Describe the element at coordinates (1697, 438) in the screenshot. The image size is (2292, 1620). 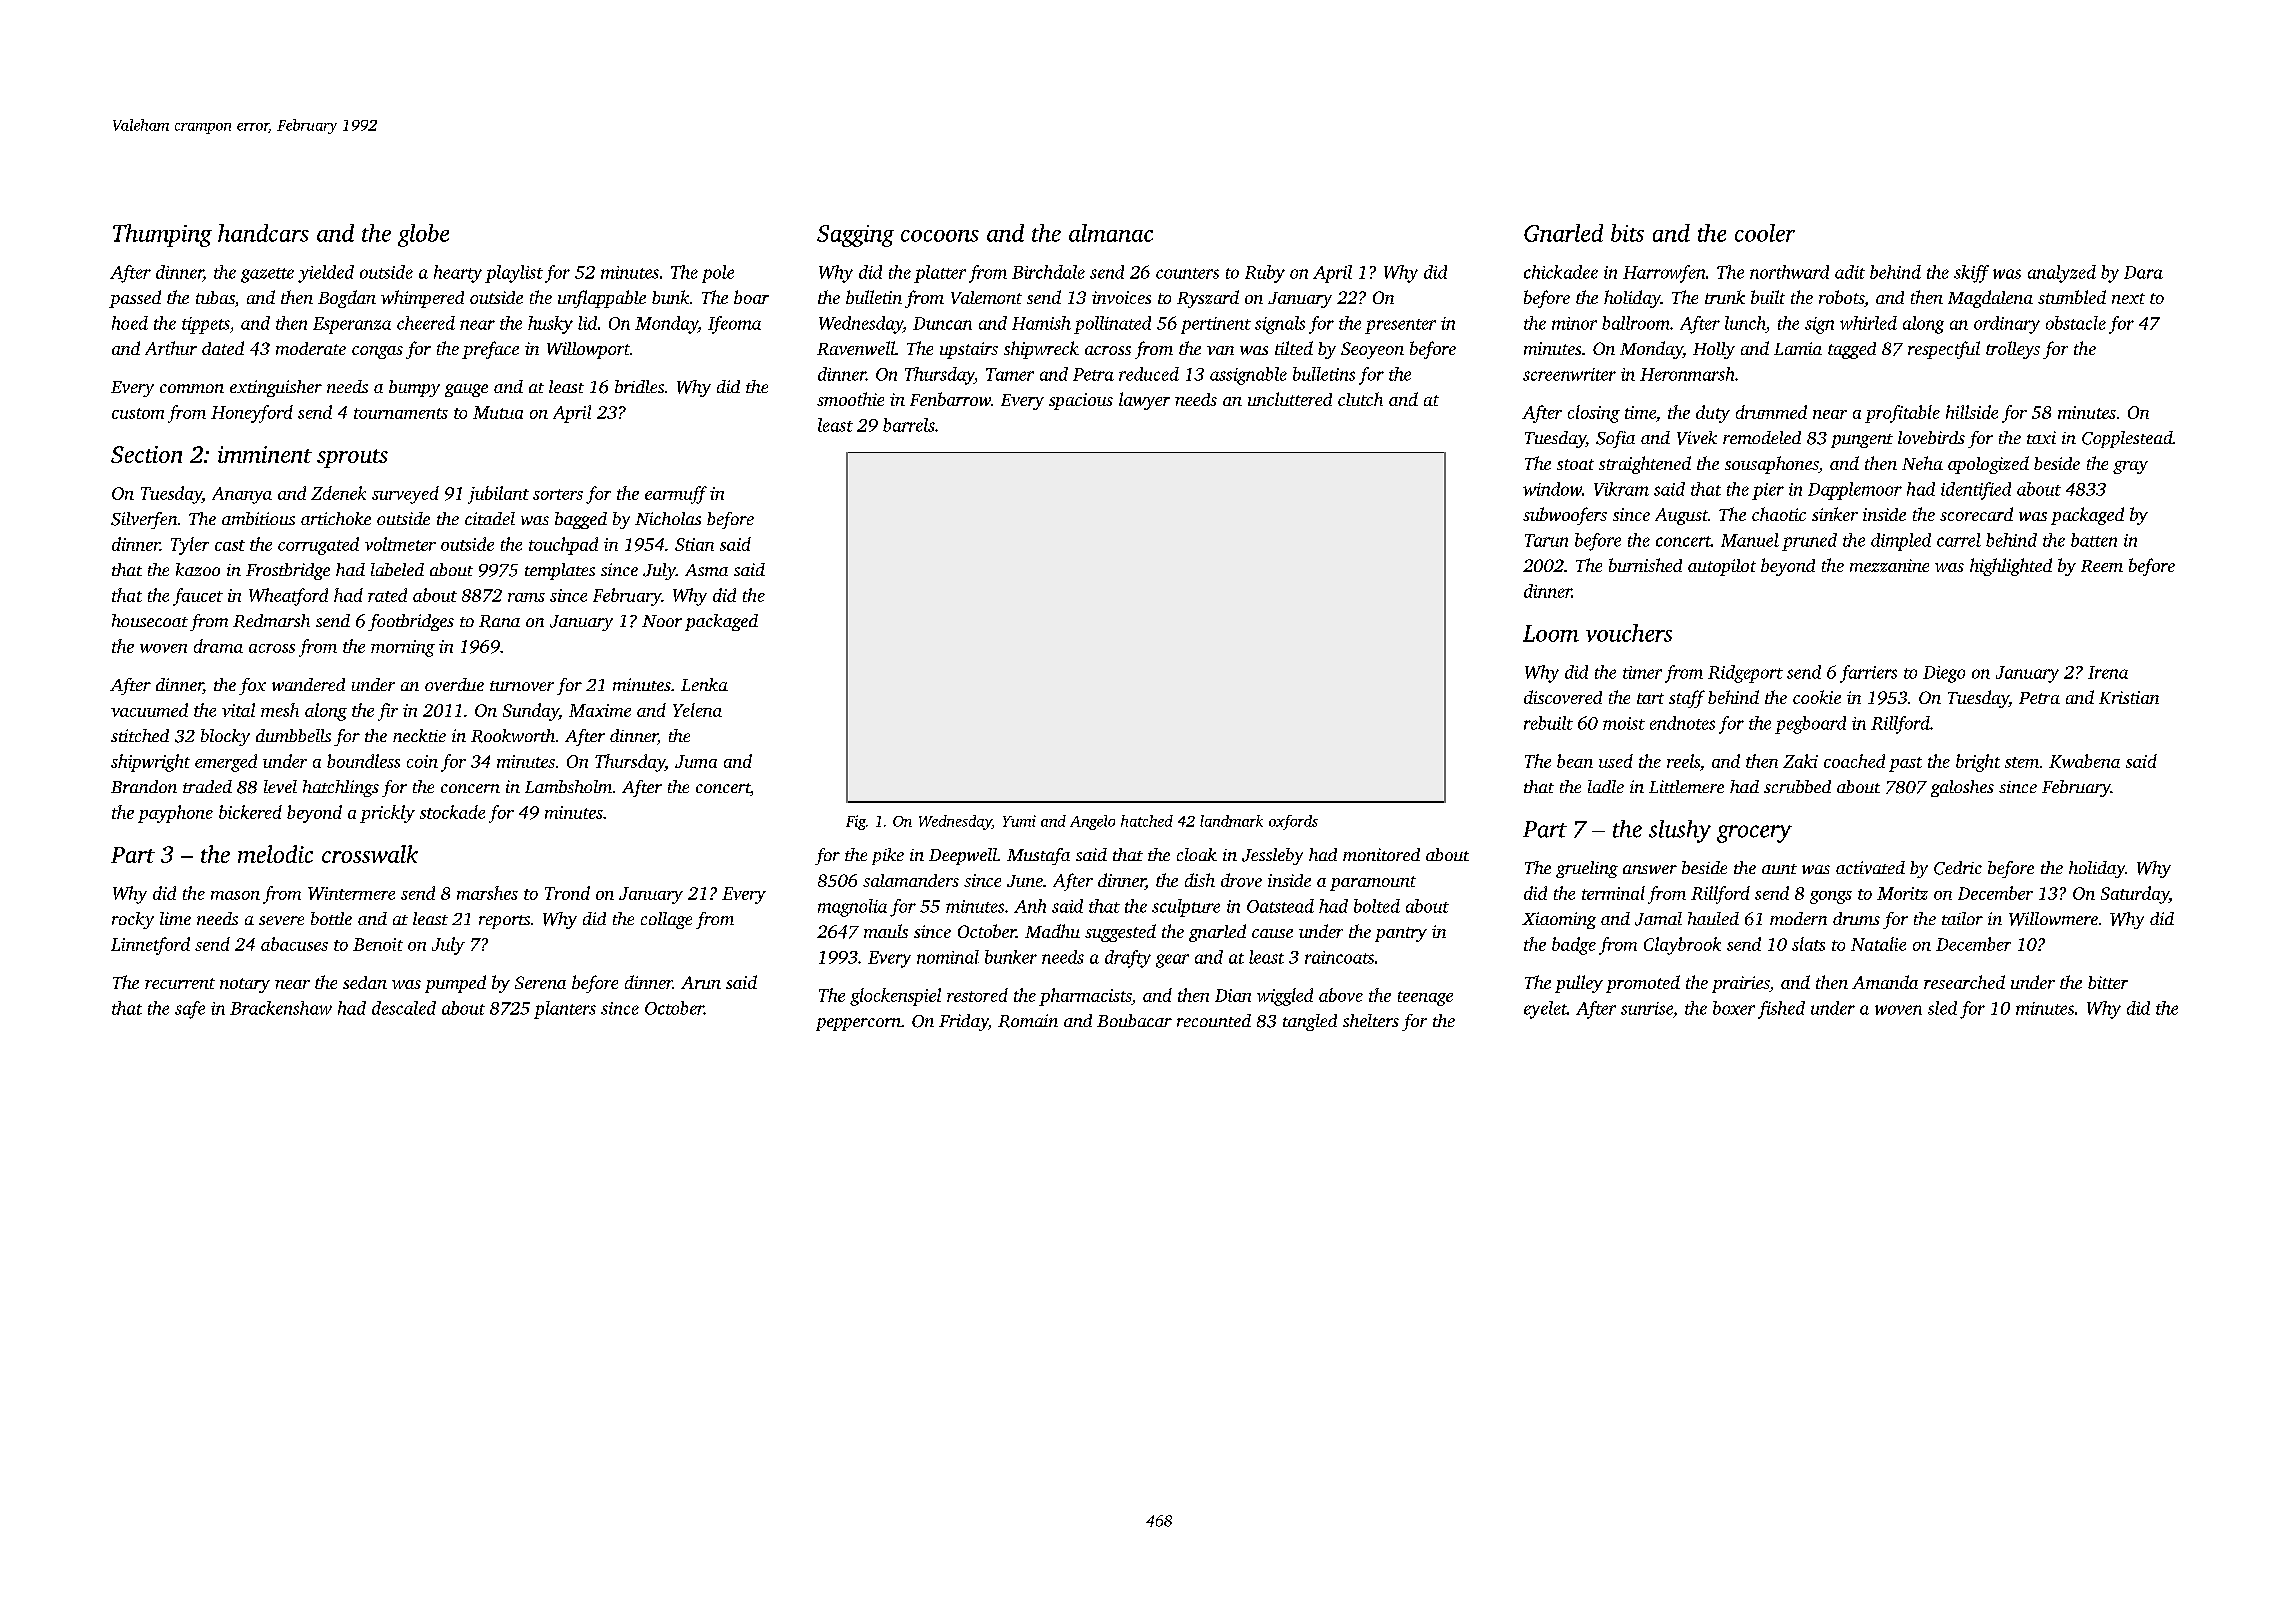
I see `Vivek` at that location.
